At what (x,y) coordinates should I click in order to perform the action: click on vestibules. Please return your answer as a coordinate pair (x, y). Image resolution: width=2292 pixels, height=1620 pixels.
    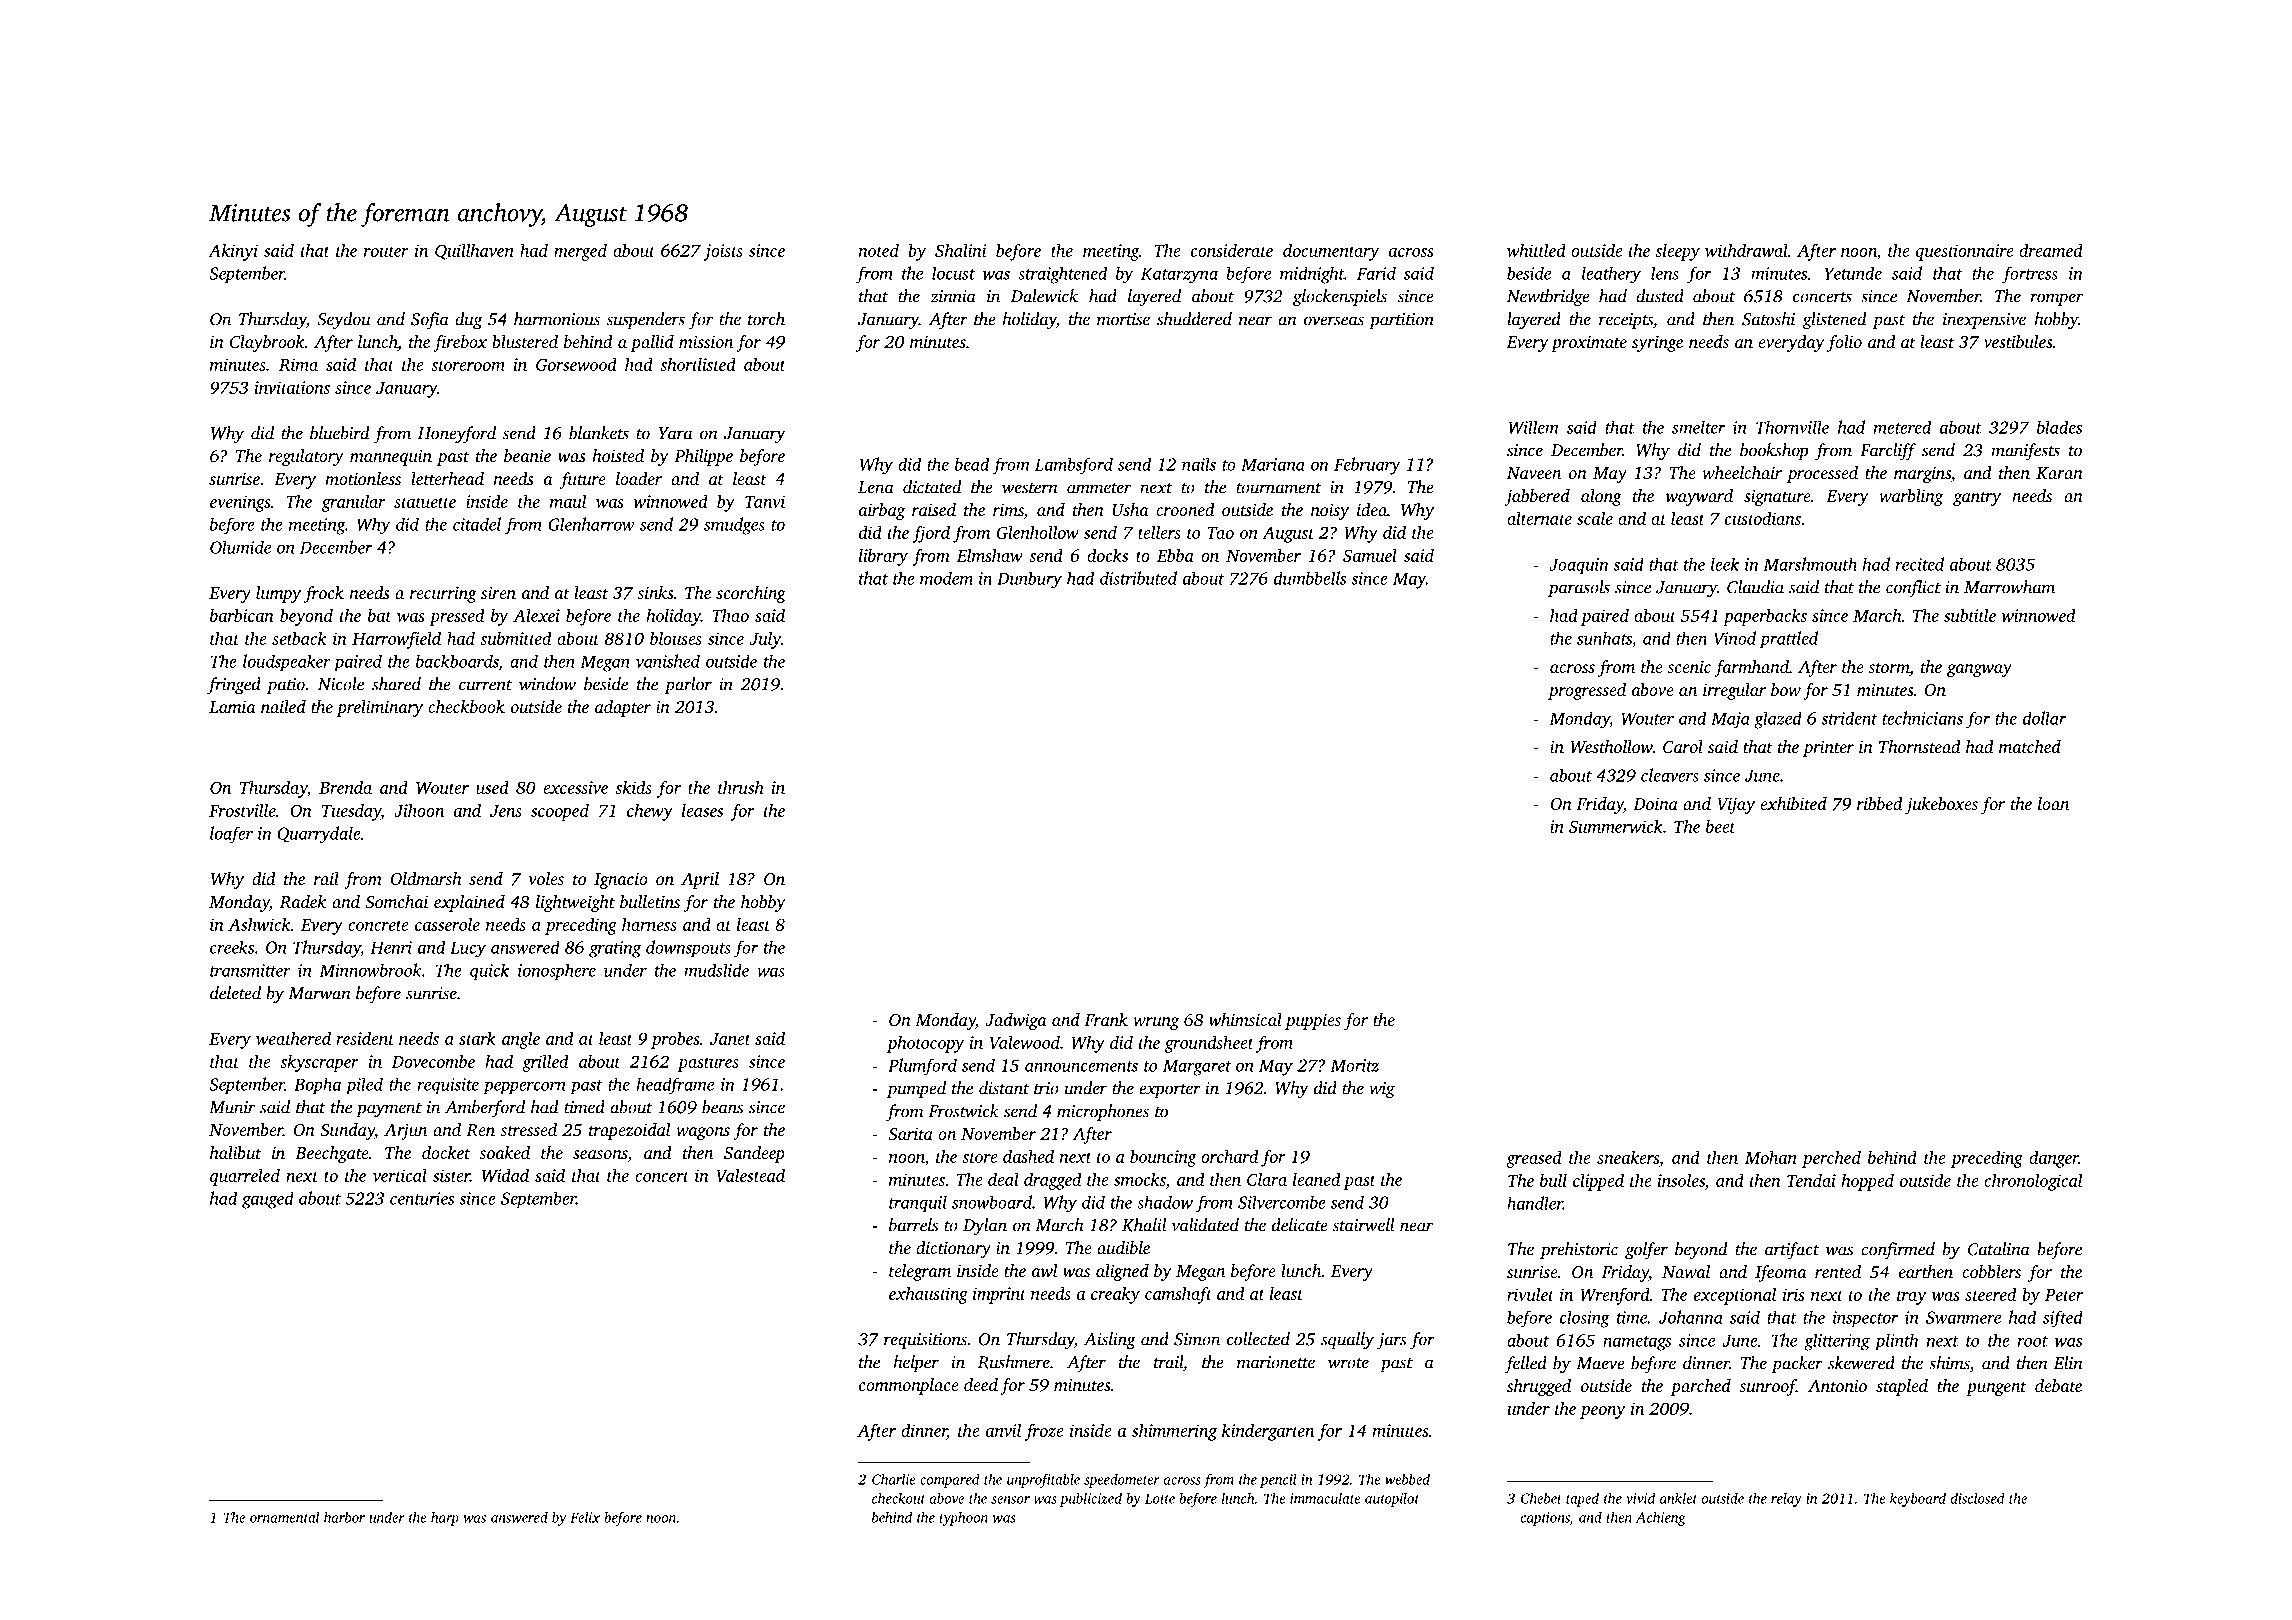
    Looking at the image, I should click on (2018, 341).
